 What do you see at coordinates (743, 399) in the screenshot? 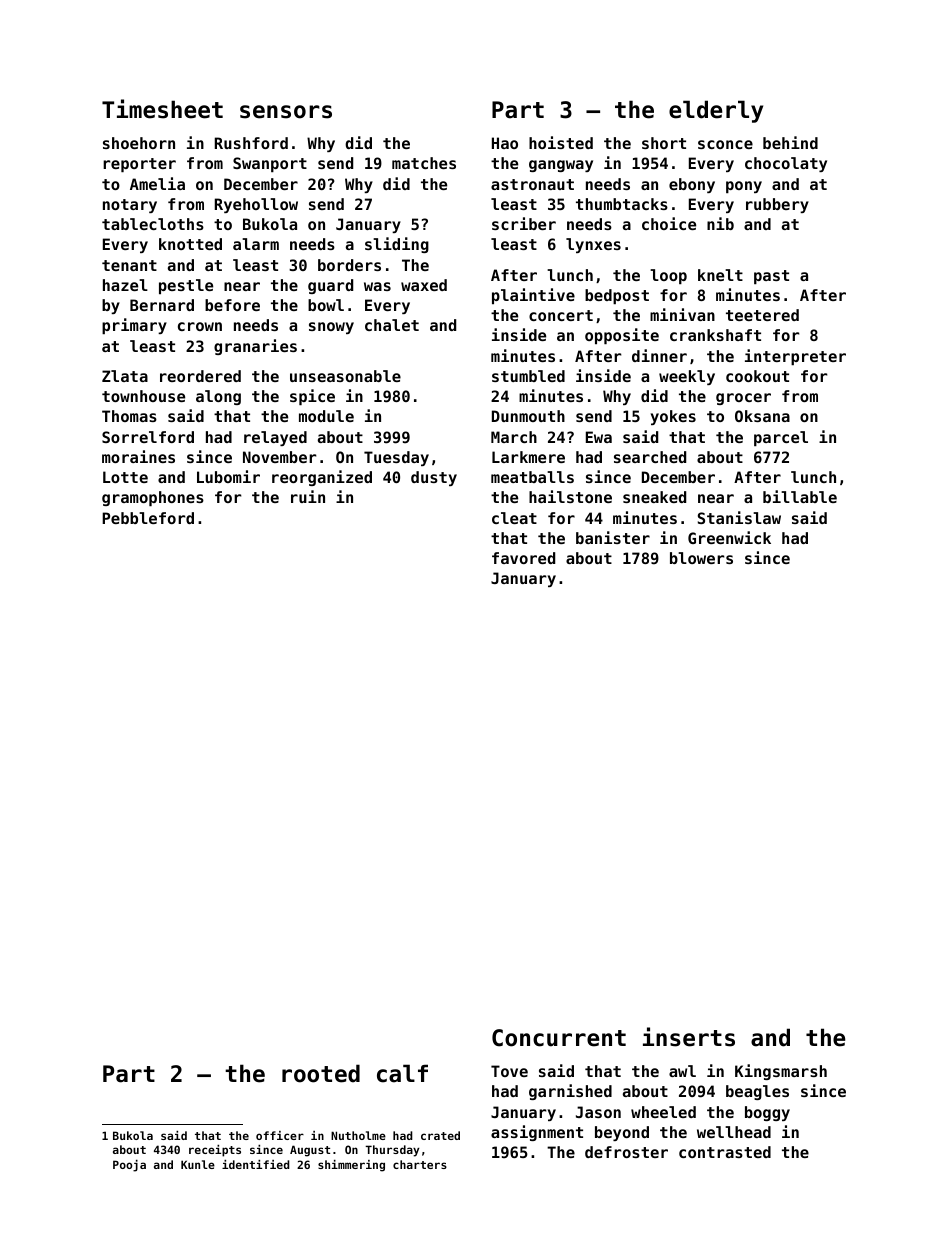
I see `grocer` at bounding box center [743, 399].
